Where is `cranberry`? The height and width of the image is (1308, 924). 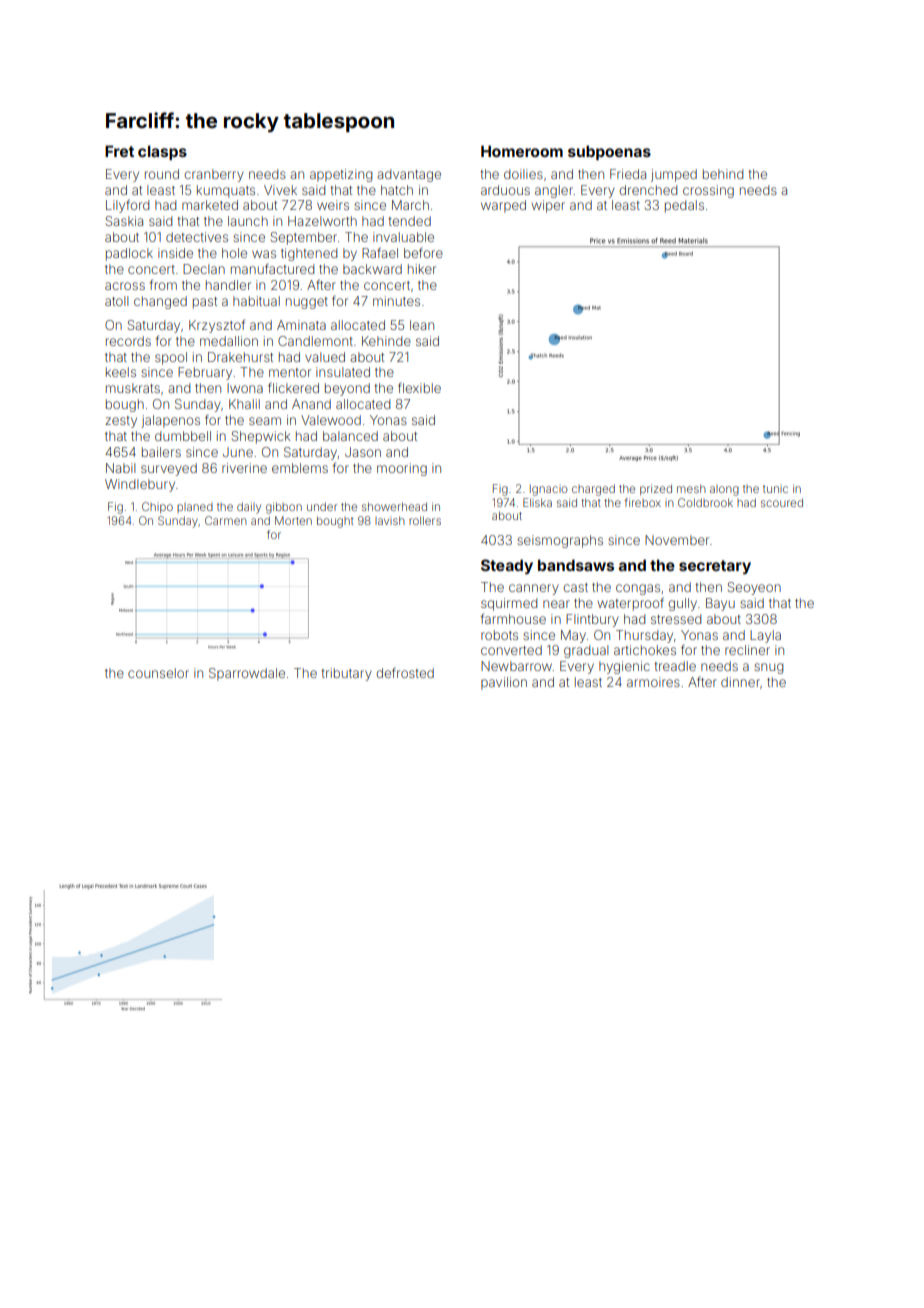 cranberry is located at coordinates (214, 175).
